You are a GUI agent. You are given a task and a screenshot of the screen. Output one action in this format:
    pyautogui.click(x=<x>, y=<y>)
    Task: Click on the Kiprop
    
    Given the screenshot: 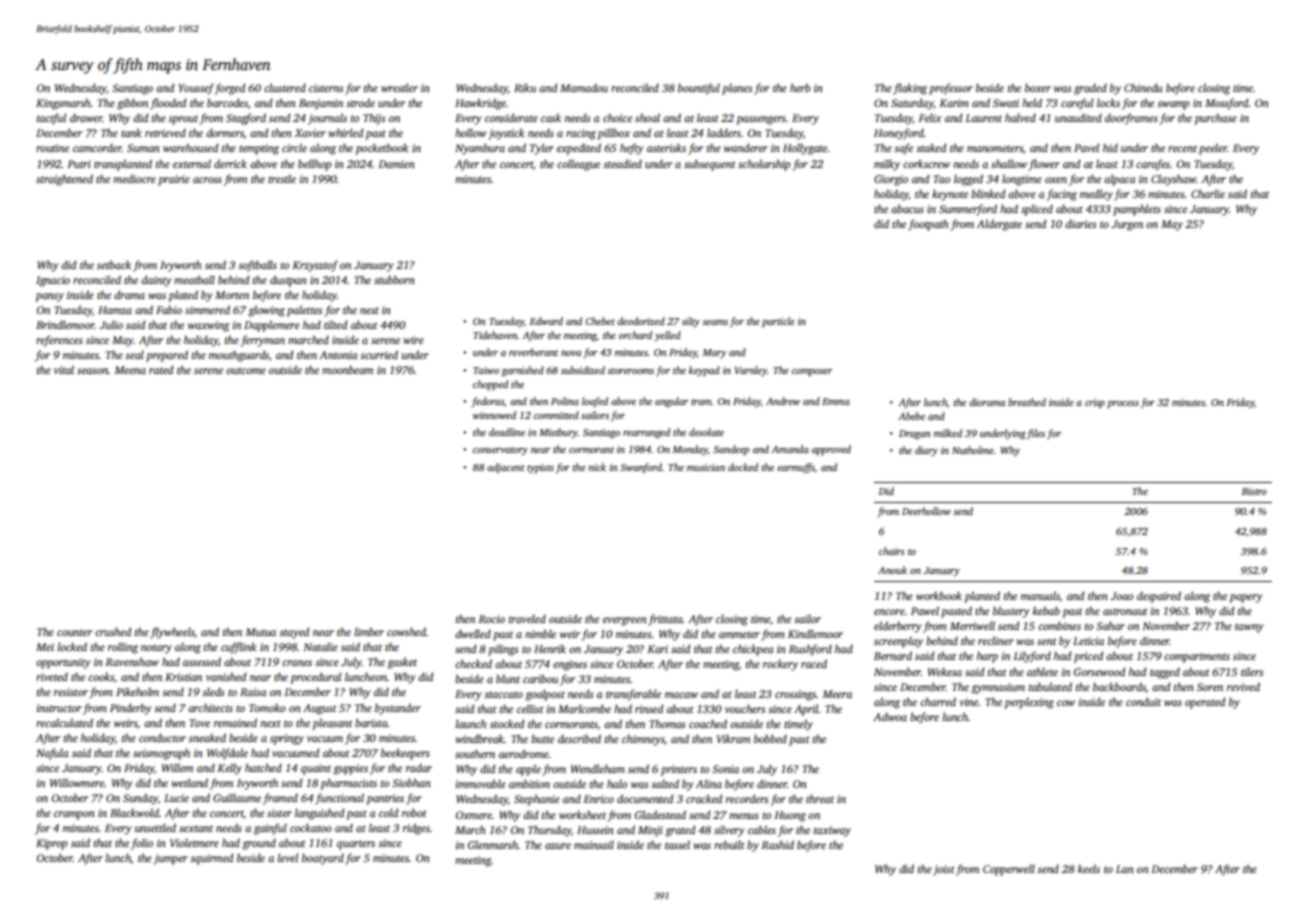 What is the action you would take?
    pyautogui.click(x=52, y=844)
